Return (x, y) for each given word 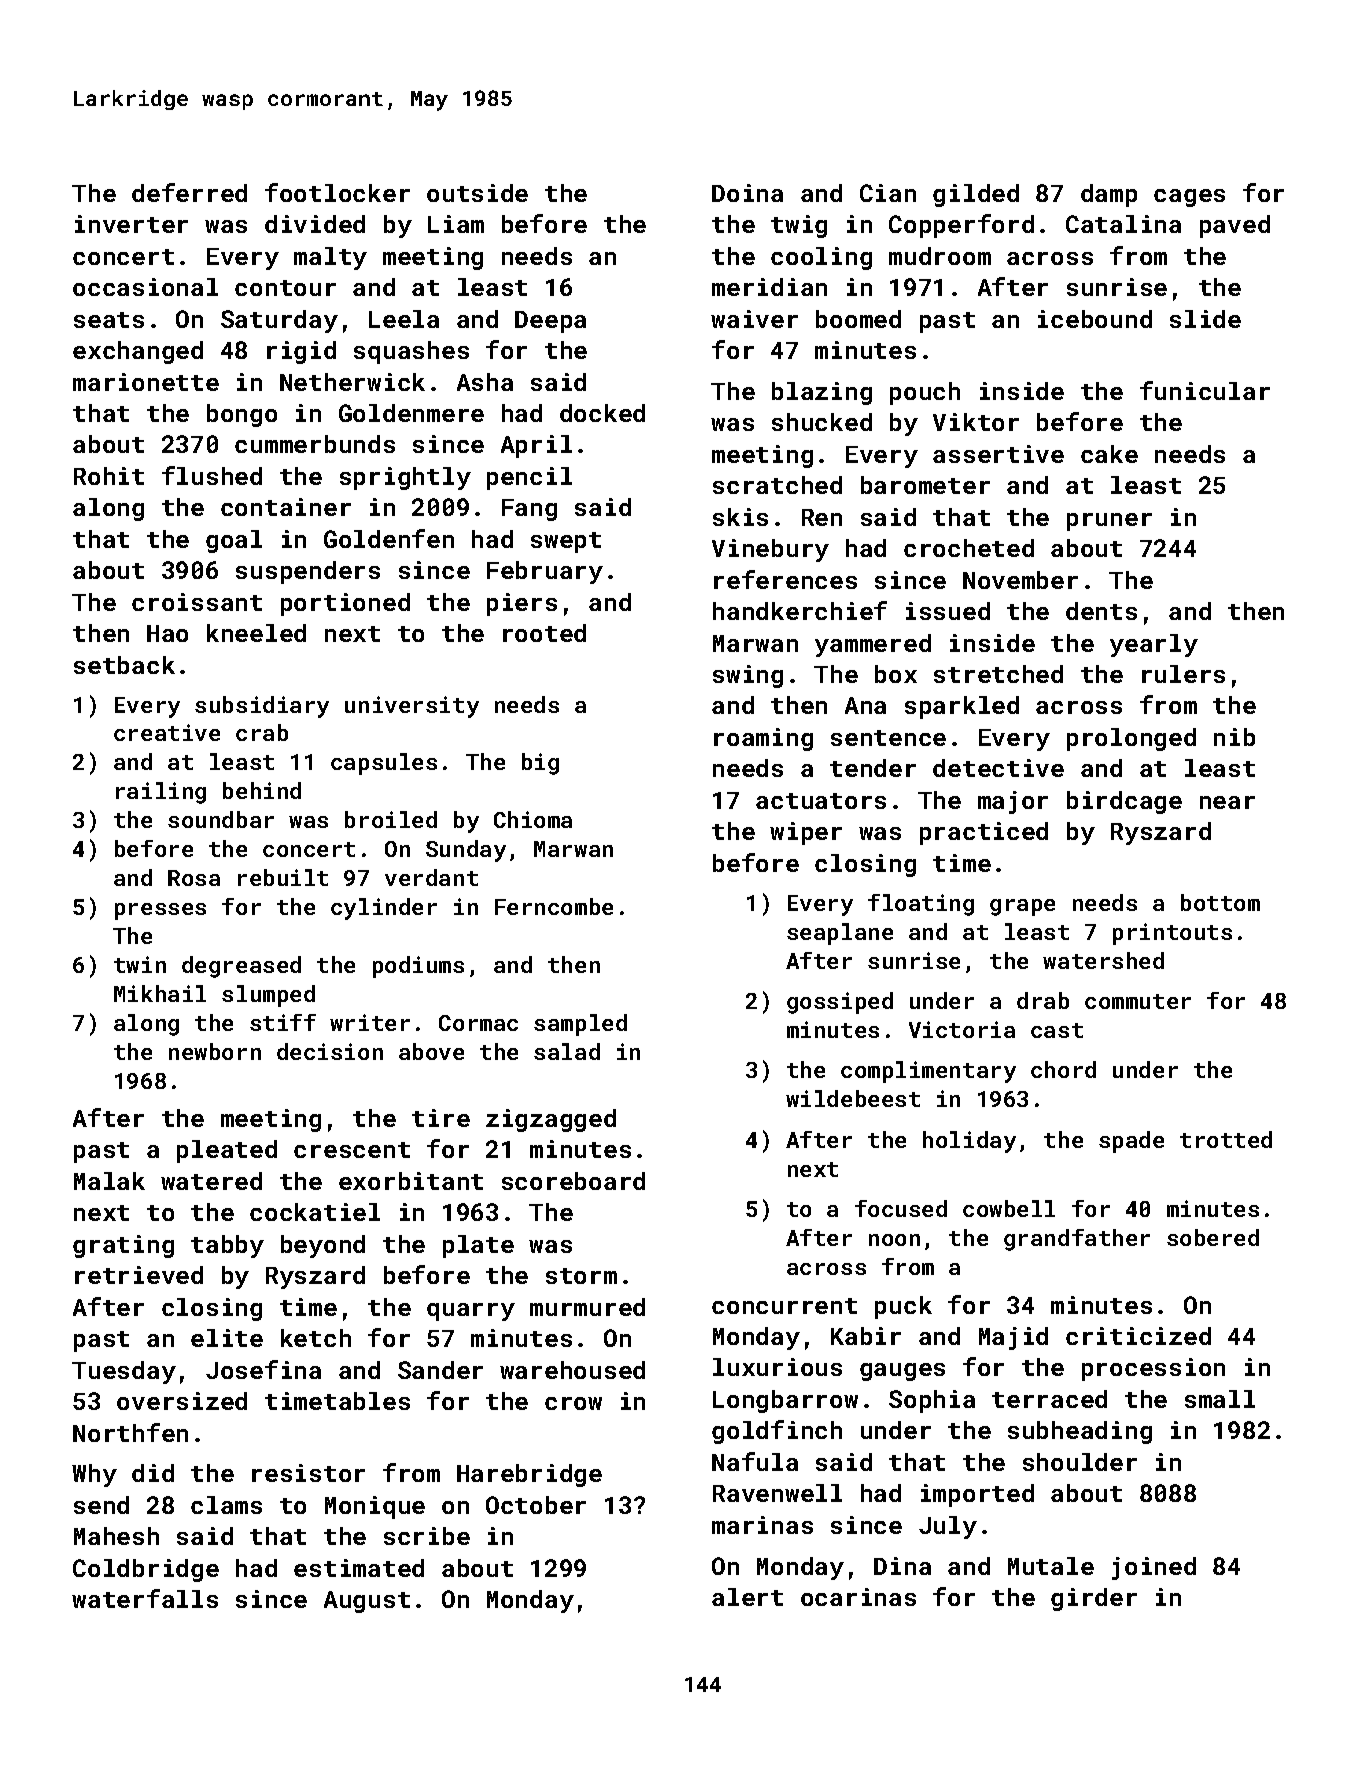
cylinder (384, 909)
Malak (109, 1181)
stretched (998, 674)
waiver (754, 319)
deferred (189, 192)
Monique (375, 1507)
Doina (747, 193)
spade (1131, 1142)
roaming (763, 739)
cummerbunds (315, 444)
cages (1189, 198)
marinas (762, 1525)
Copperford (961, 226)
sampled (580, 1025)
